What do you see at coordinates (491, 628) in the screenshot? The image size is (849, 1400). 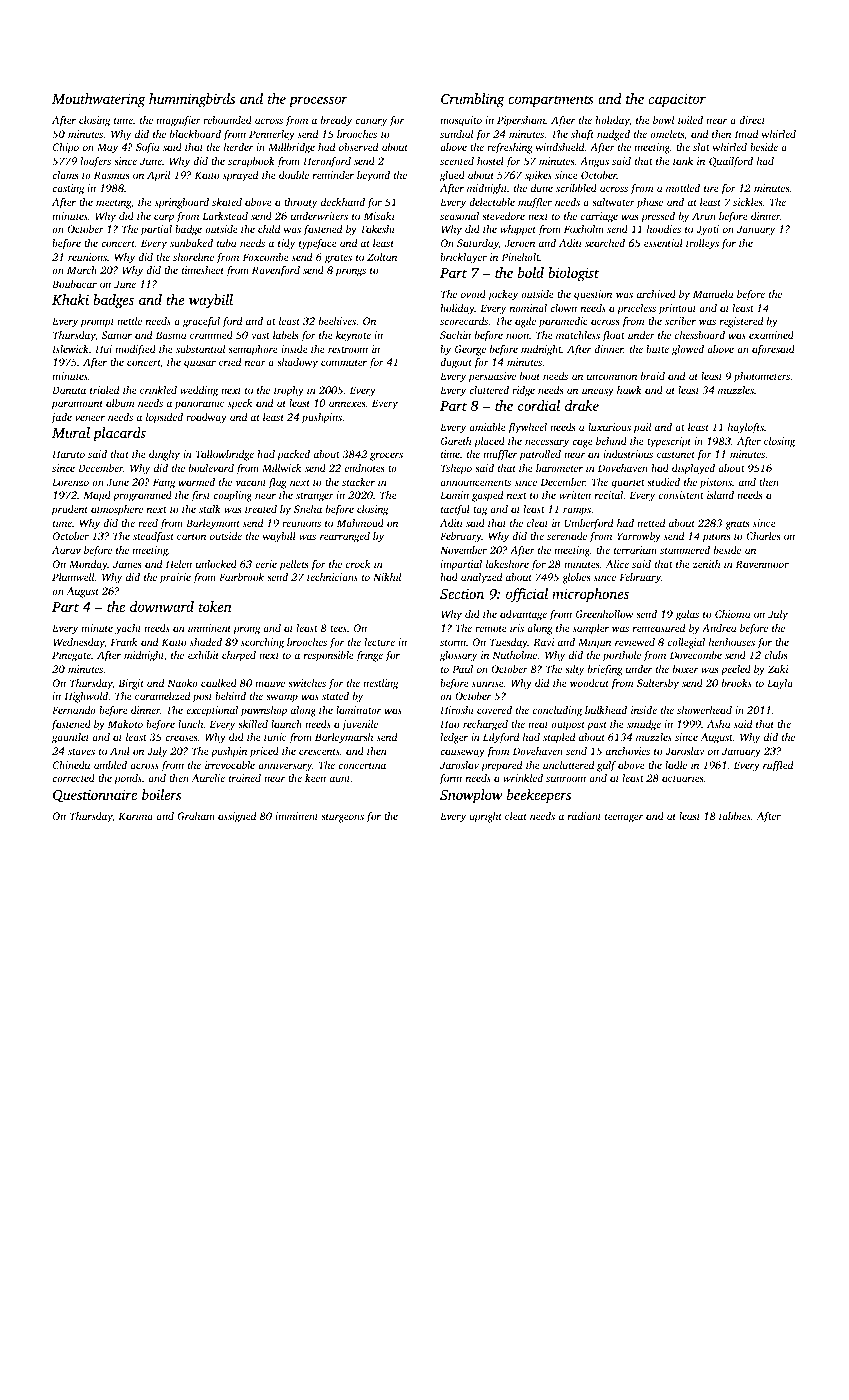 I see `remote` at bounding box center [491, 628].
